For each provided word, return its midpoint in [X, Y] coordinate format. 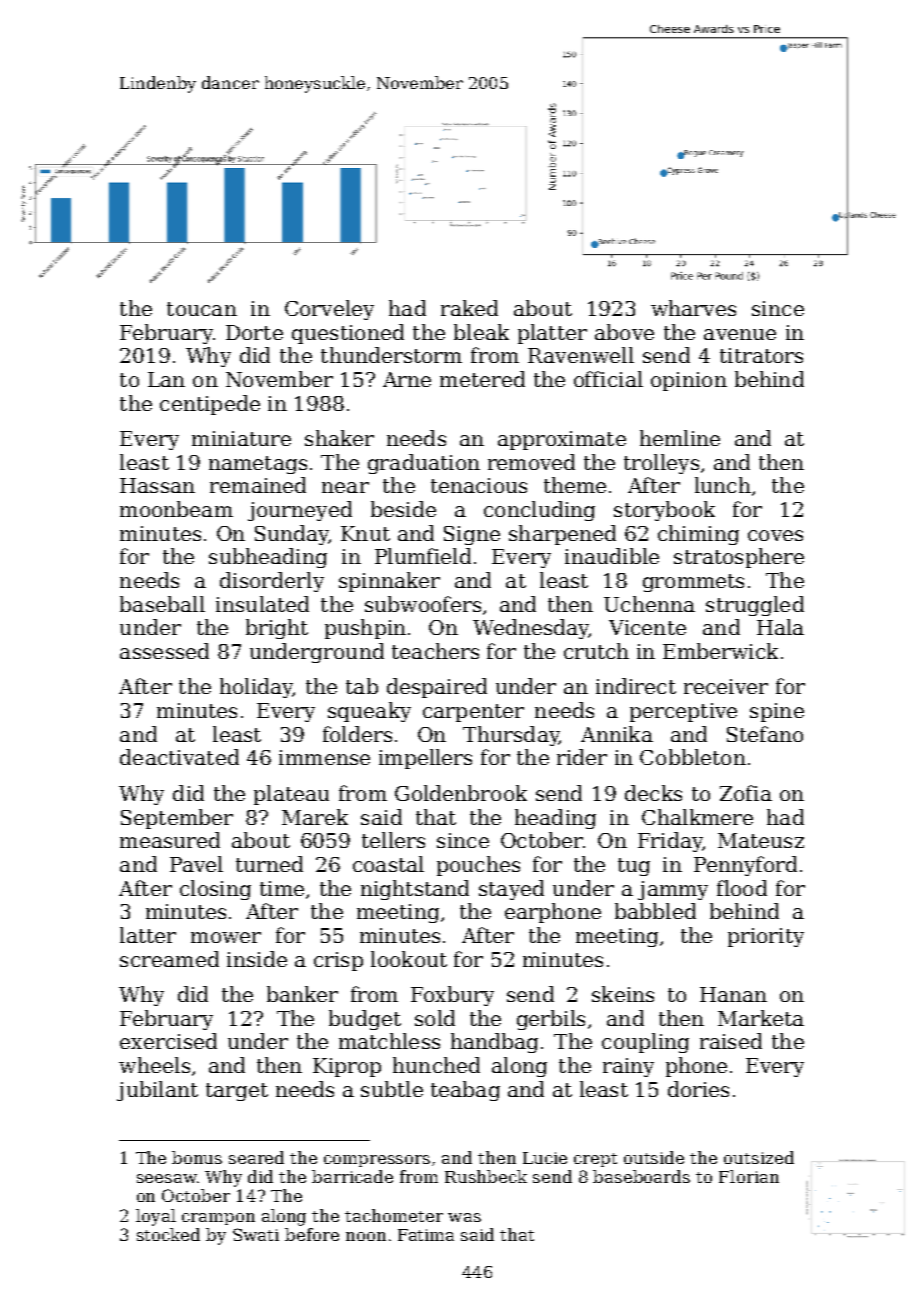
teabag [465, 1091]
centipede [210, 405]
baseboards [641, 1176]
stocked [168, 1234]
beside [403, 509]
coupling [645, 1043]
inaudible [612, 556]
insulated [262, 604]
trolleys [661, 464]
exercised [168, 1041]
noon [366, 1236]
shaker [339, 438]
